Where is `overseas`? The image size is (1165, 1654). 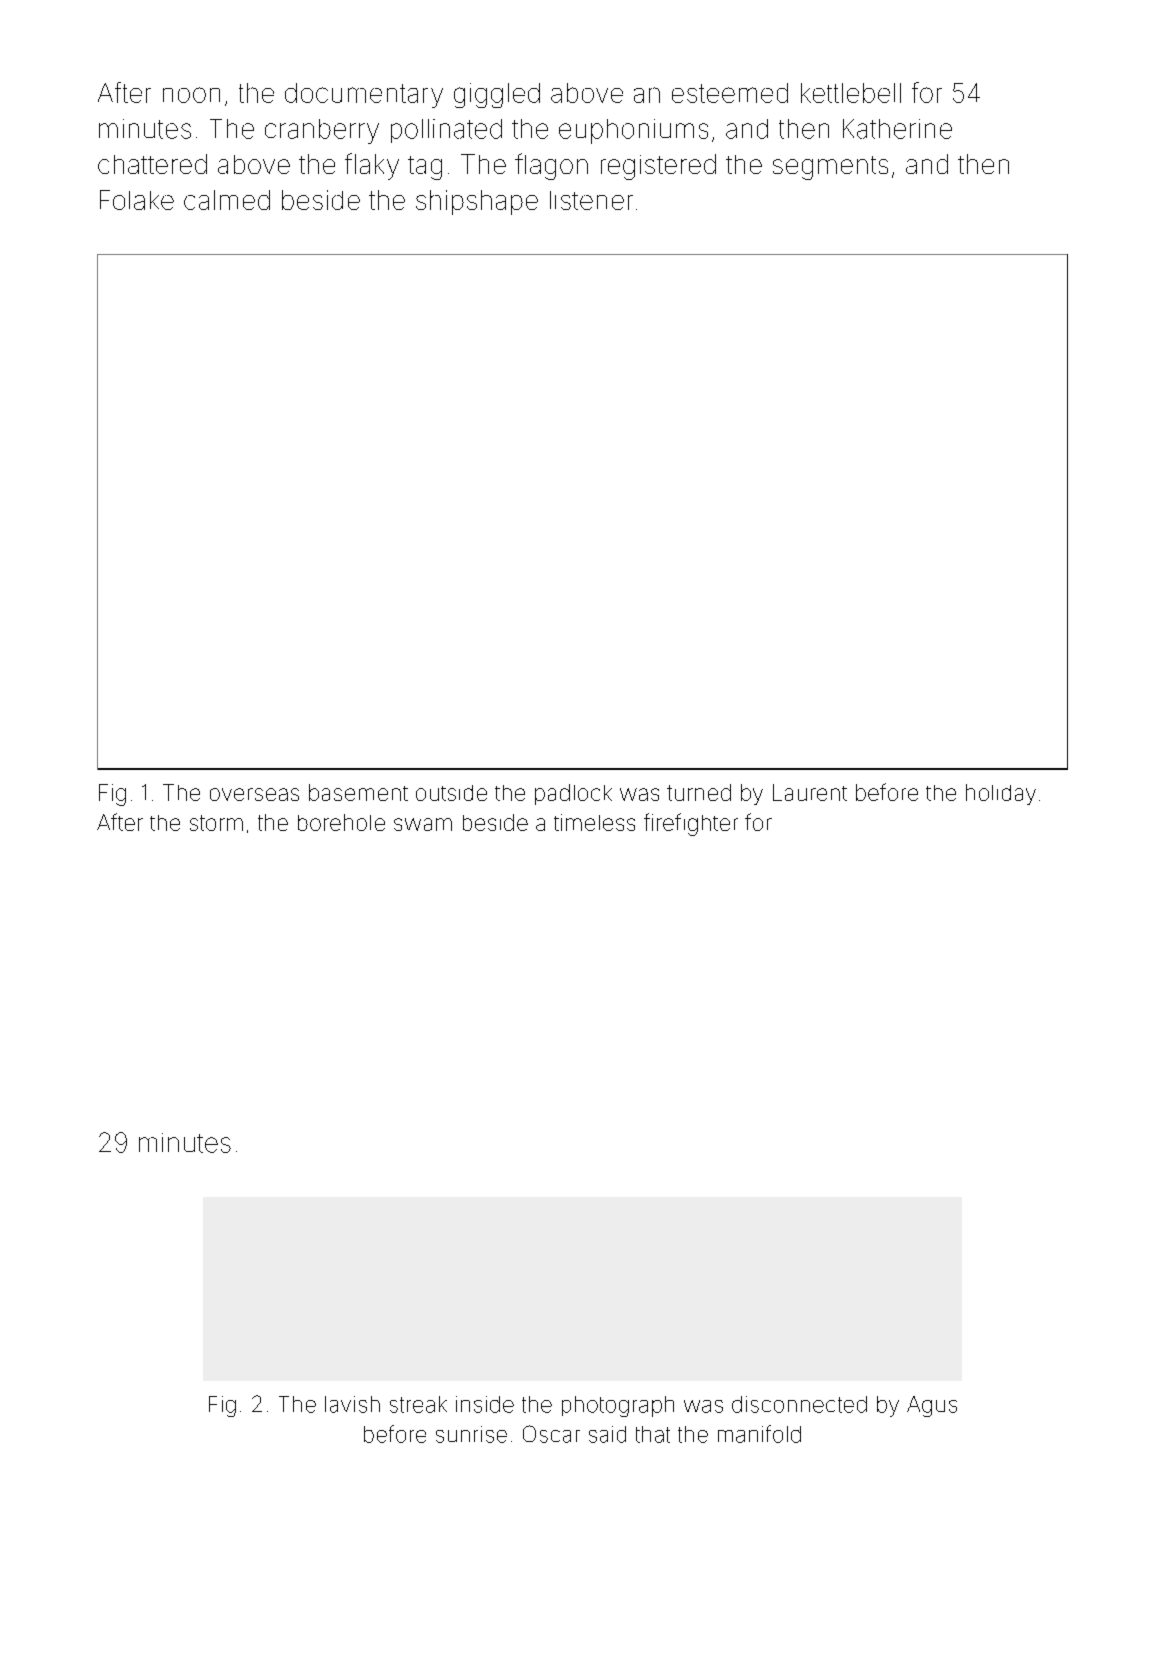 overseas is located at coordinates (254, 794).
